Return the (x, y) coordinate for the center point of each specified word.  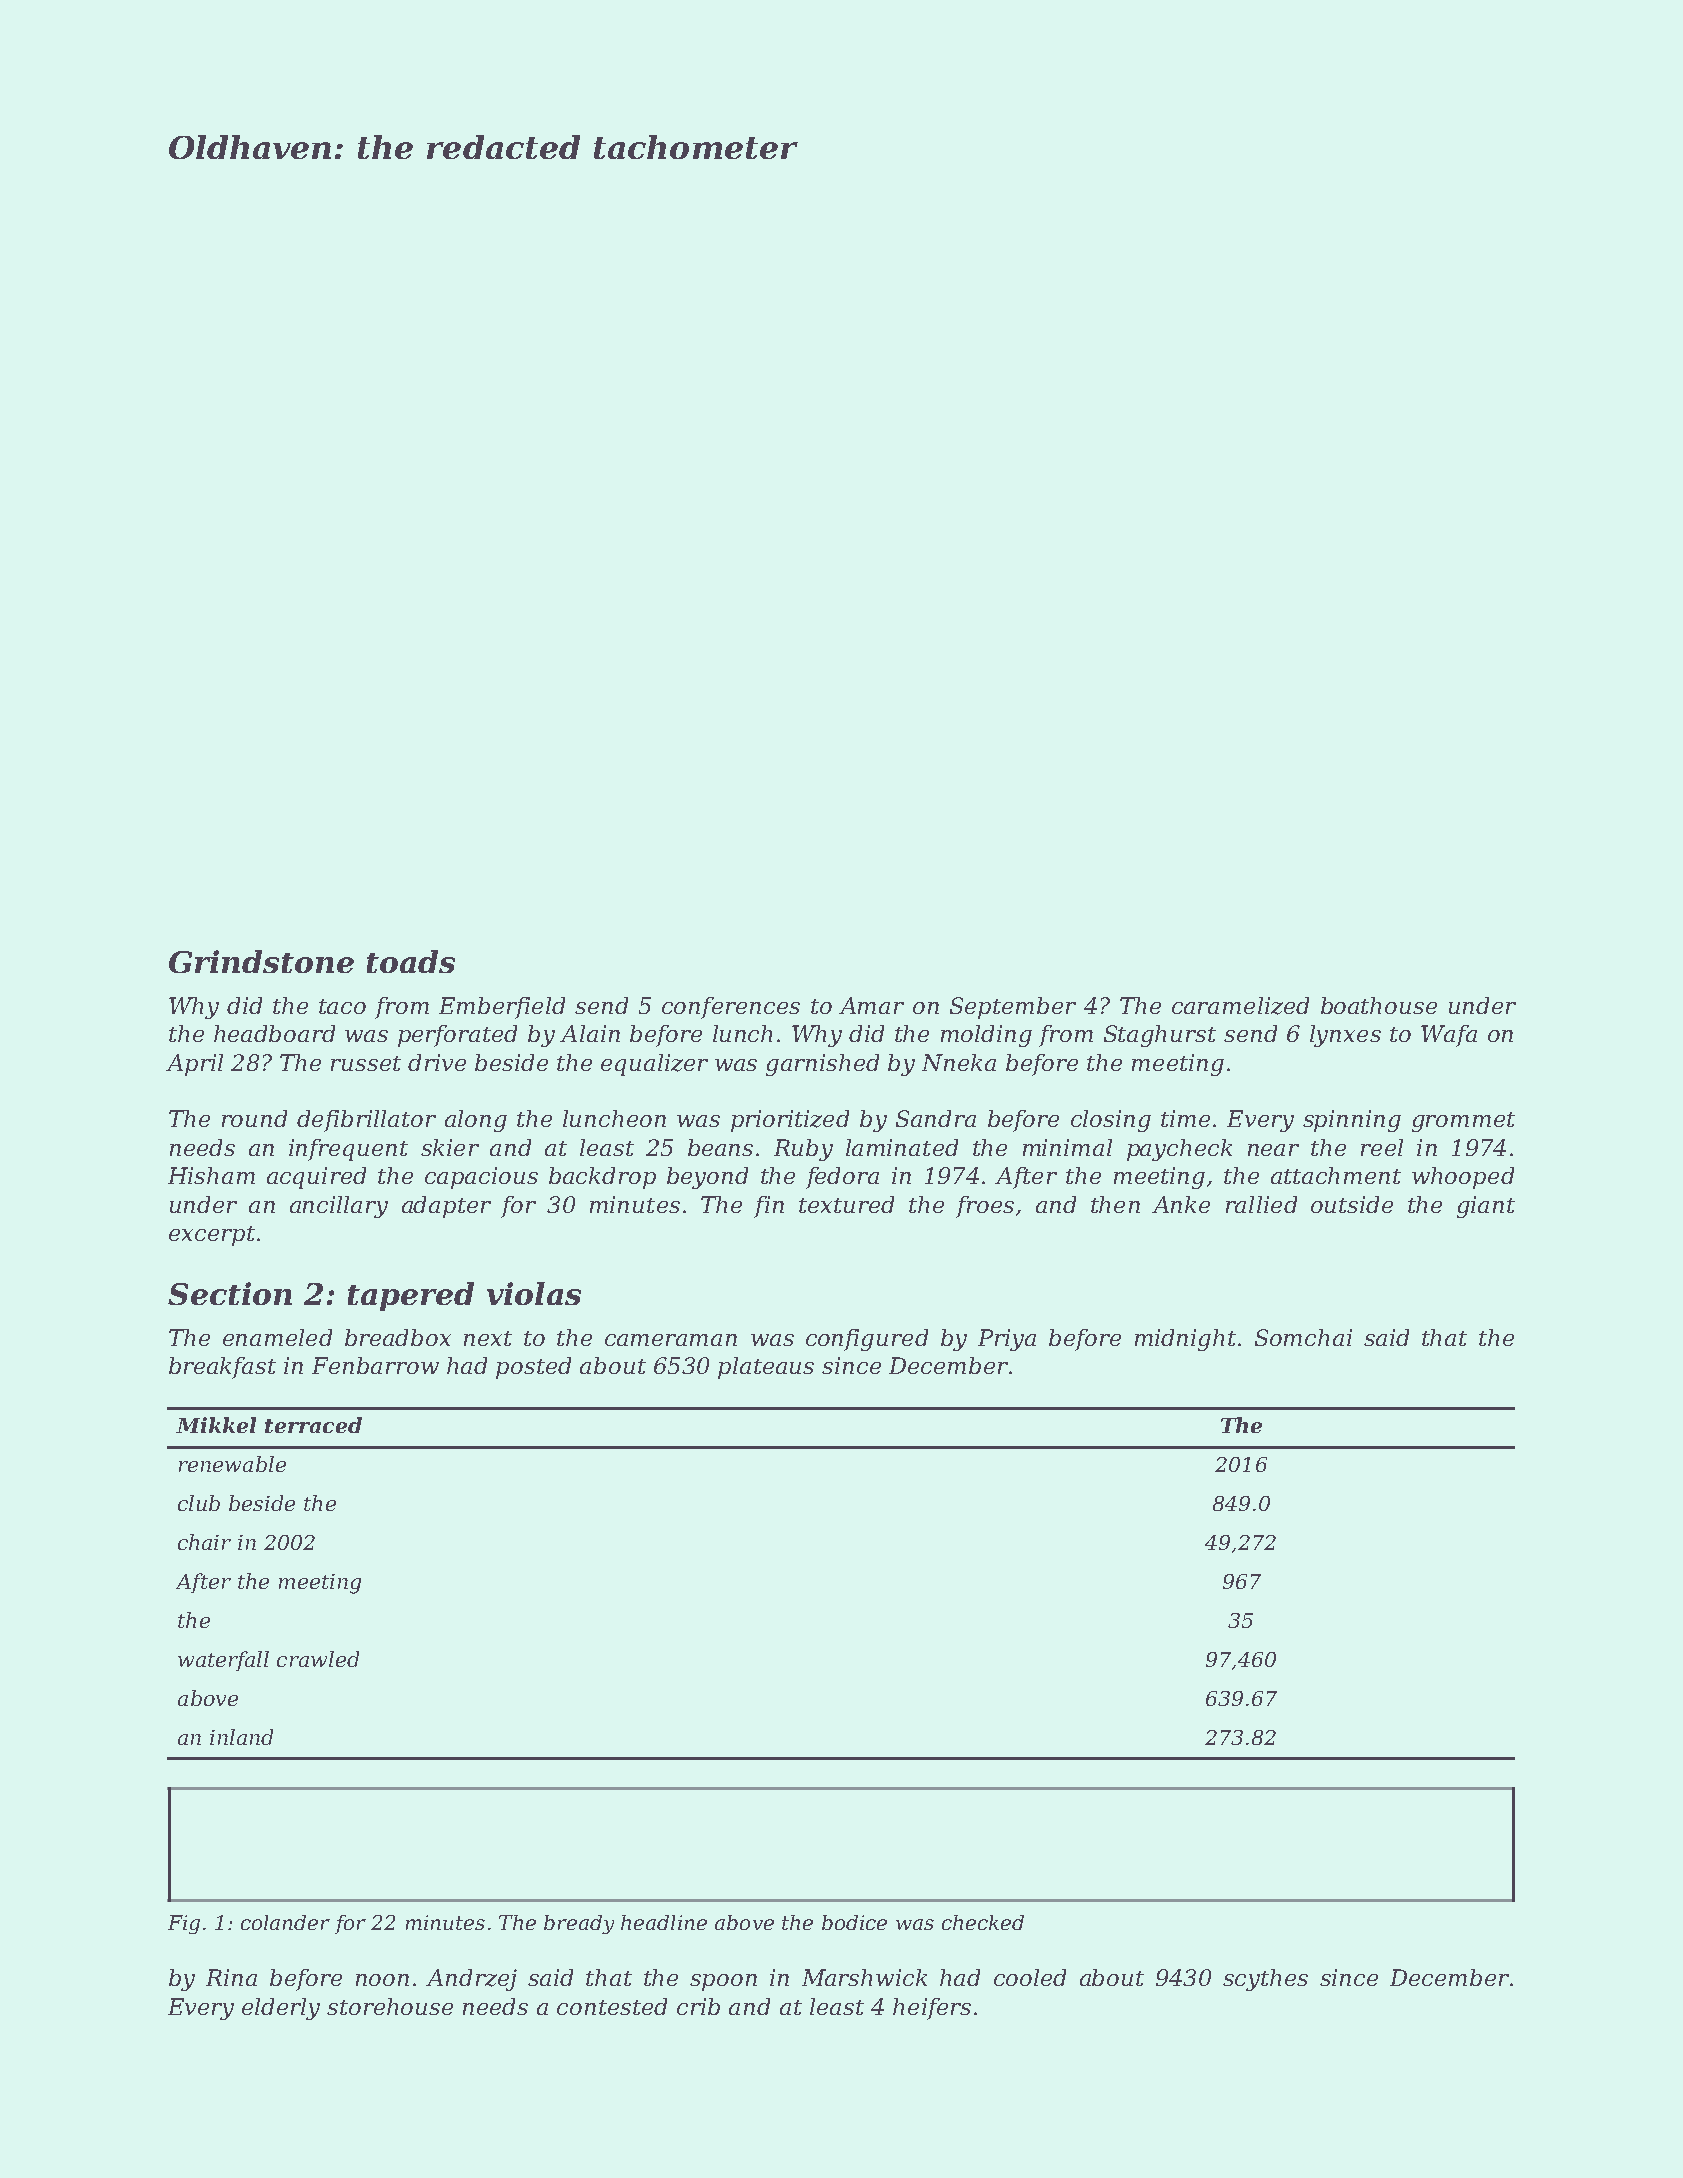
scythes (1265, 1980)
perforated (457, 1036)
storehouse (390, 2006)
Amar (871, 1005)
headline (664, 1922)
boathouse (1379, 1005)
